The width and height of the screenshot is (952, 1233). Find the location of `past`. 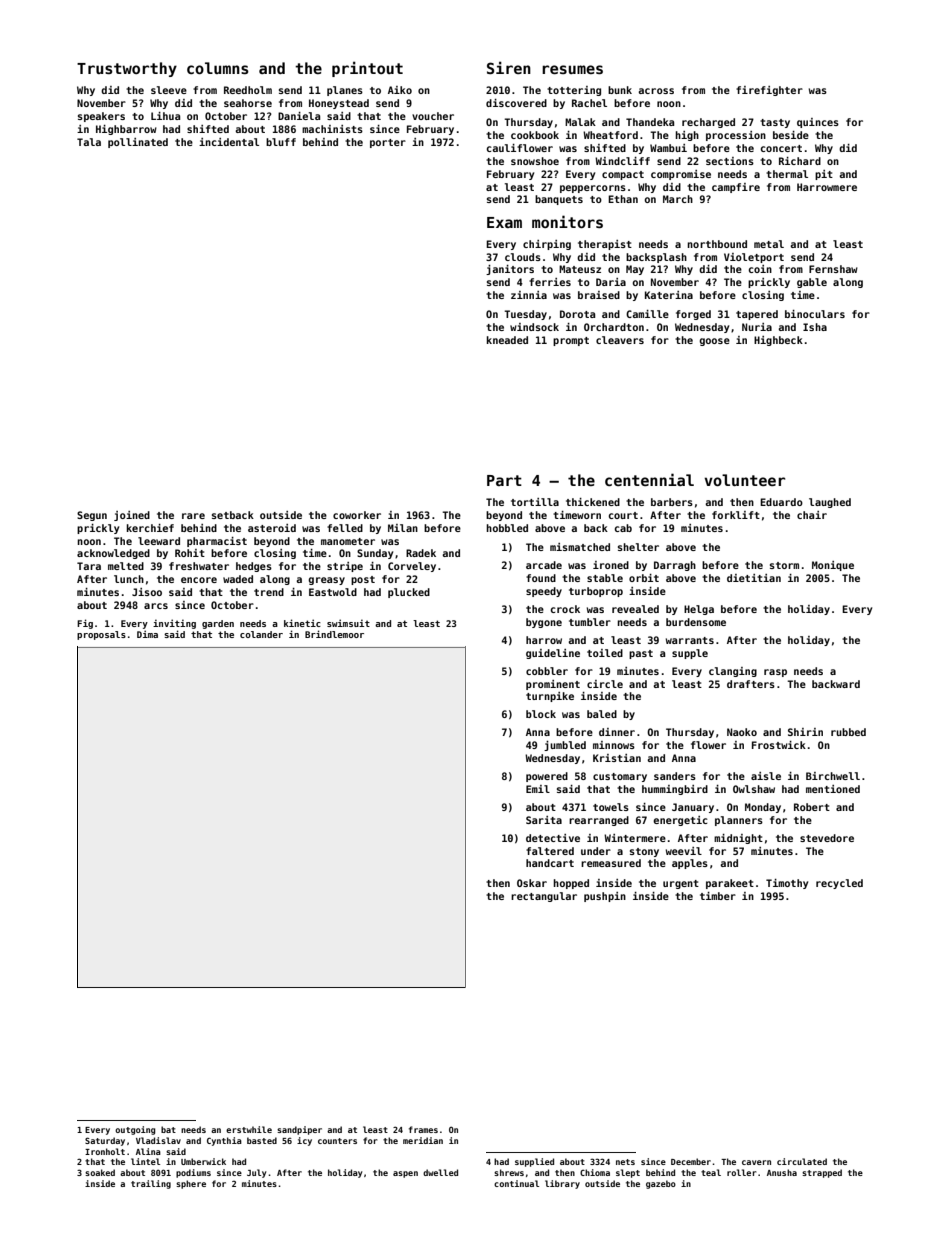

past is located at coordinates (641, 654).
